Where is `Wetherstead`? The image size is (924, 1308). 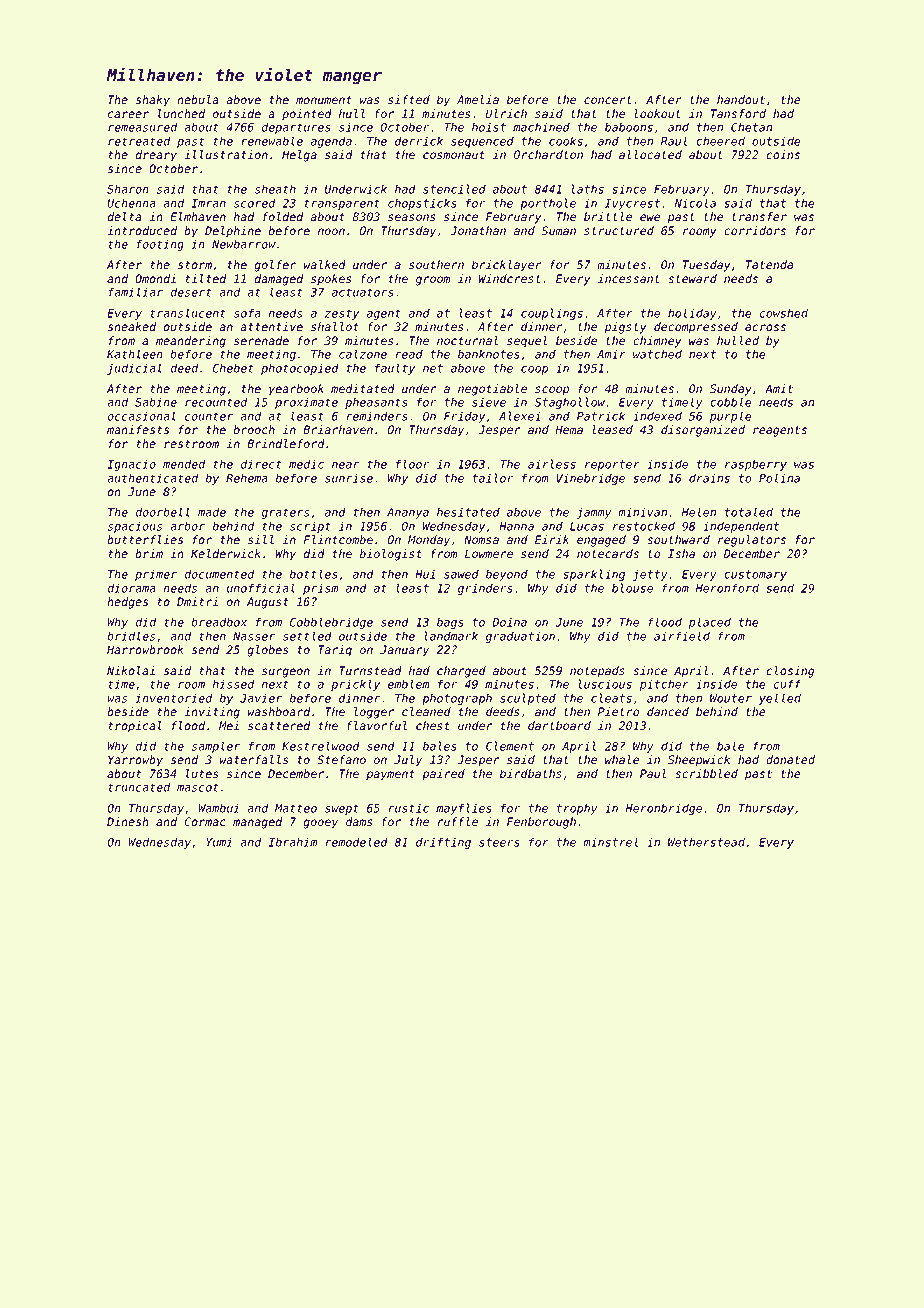 Wetherstead is located at coordinates (706, 842).
